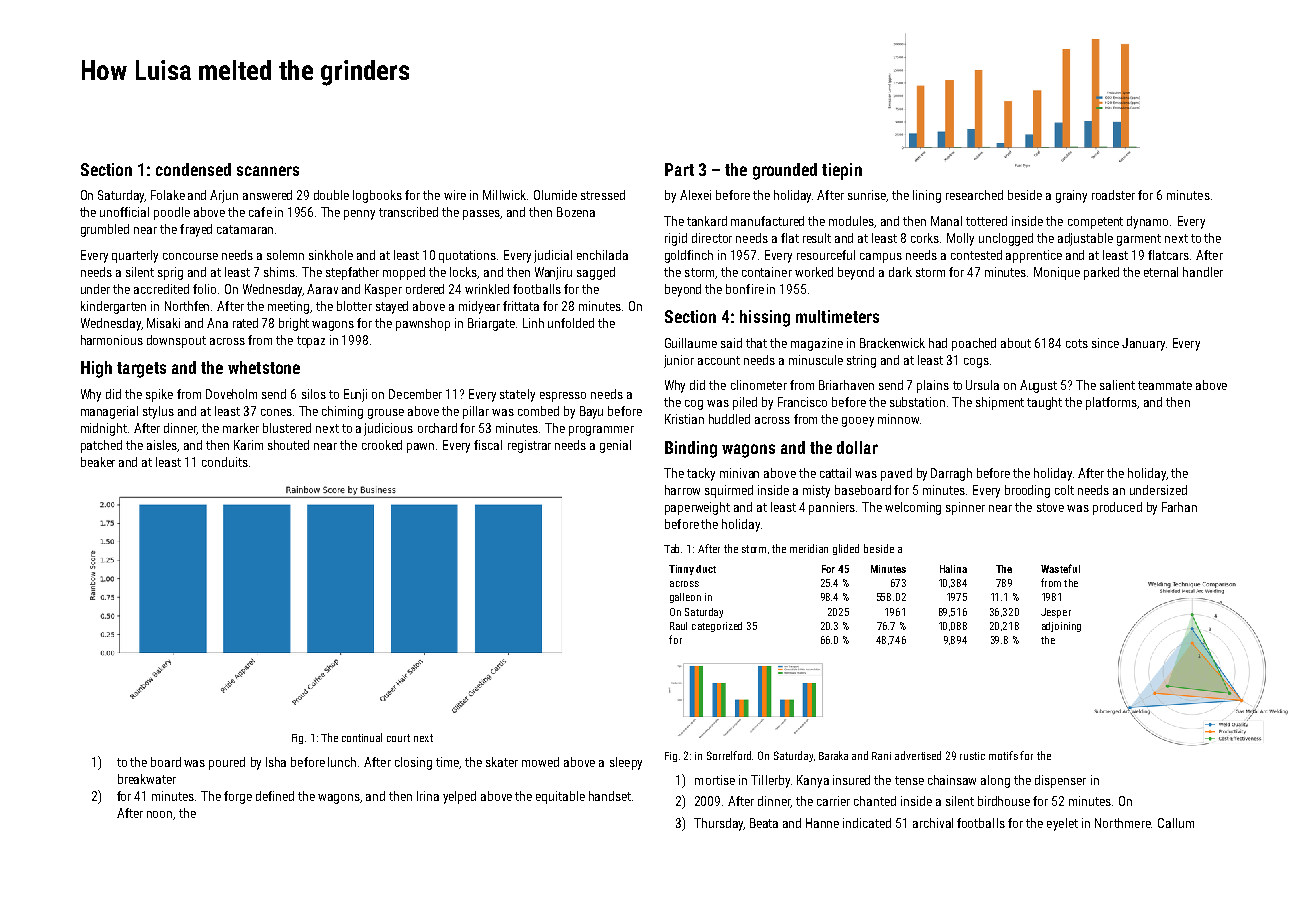  I want to click on Jesper, so click(1056, 613).
